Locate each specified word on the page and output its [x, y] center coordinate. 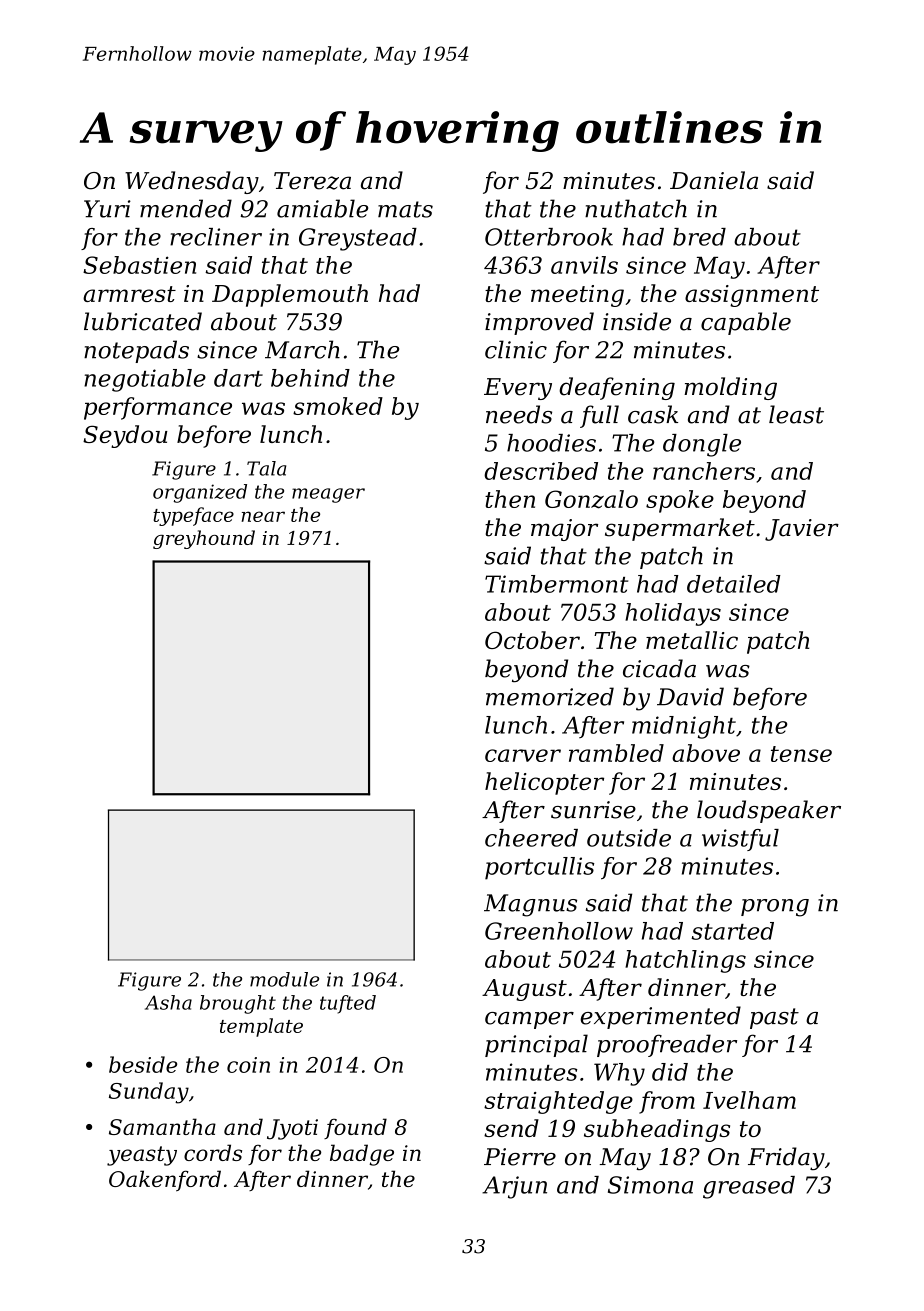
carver [523, 755]
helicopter [544, 783]
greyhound [204, 539]
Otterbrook [549, 237]
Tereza [312, 181]
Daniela [714, 180]
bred [699, 237]
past [774, 1018]
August [524, 990]
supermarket [680, 529]
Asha [168, 1002]
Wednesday [192, 182]
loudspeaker [769, 811]
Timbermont [556, 584]
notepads [136, 351]
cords [213, 1152]
